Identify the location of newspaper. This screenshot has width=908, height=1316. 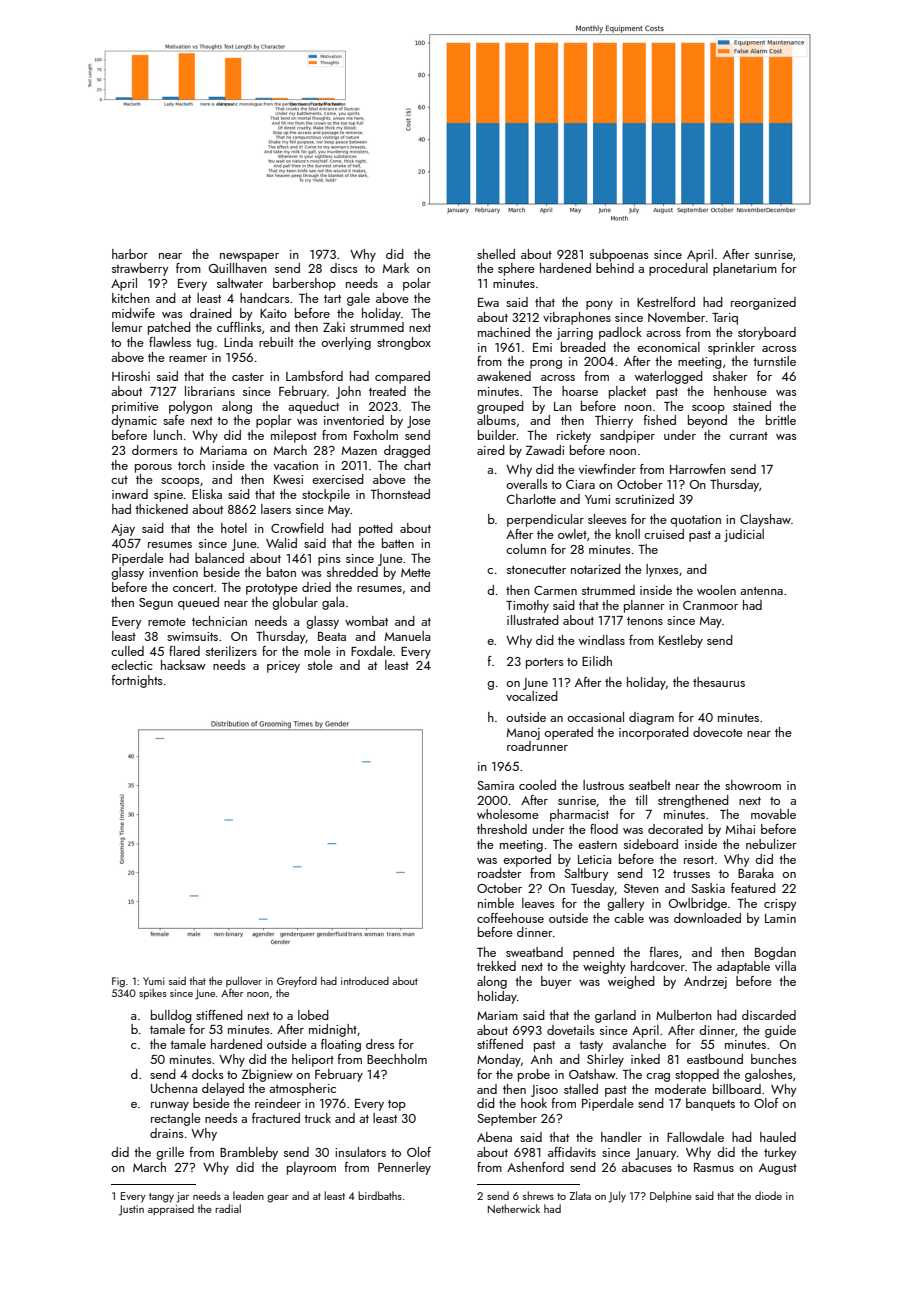
(249, 257).
